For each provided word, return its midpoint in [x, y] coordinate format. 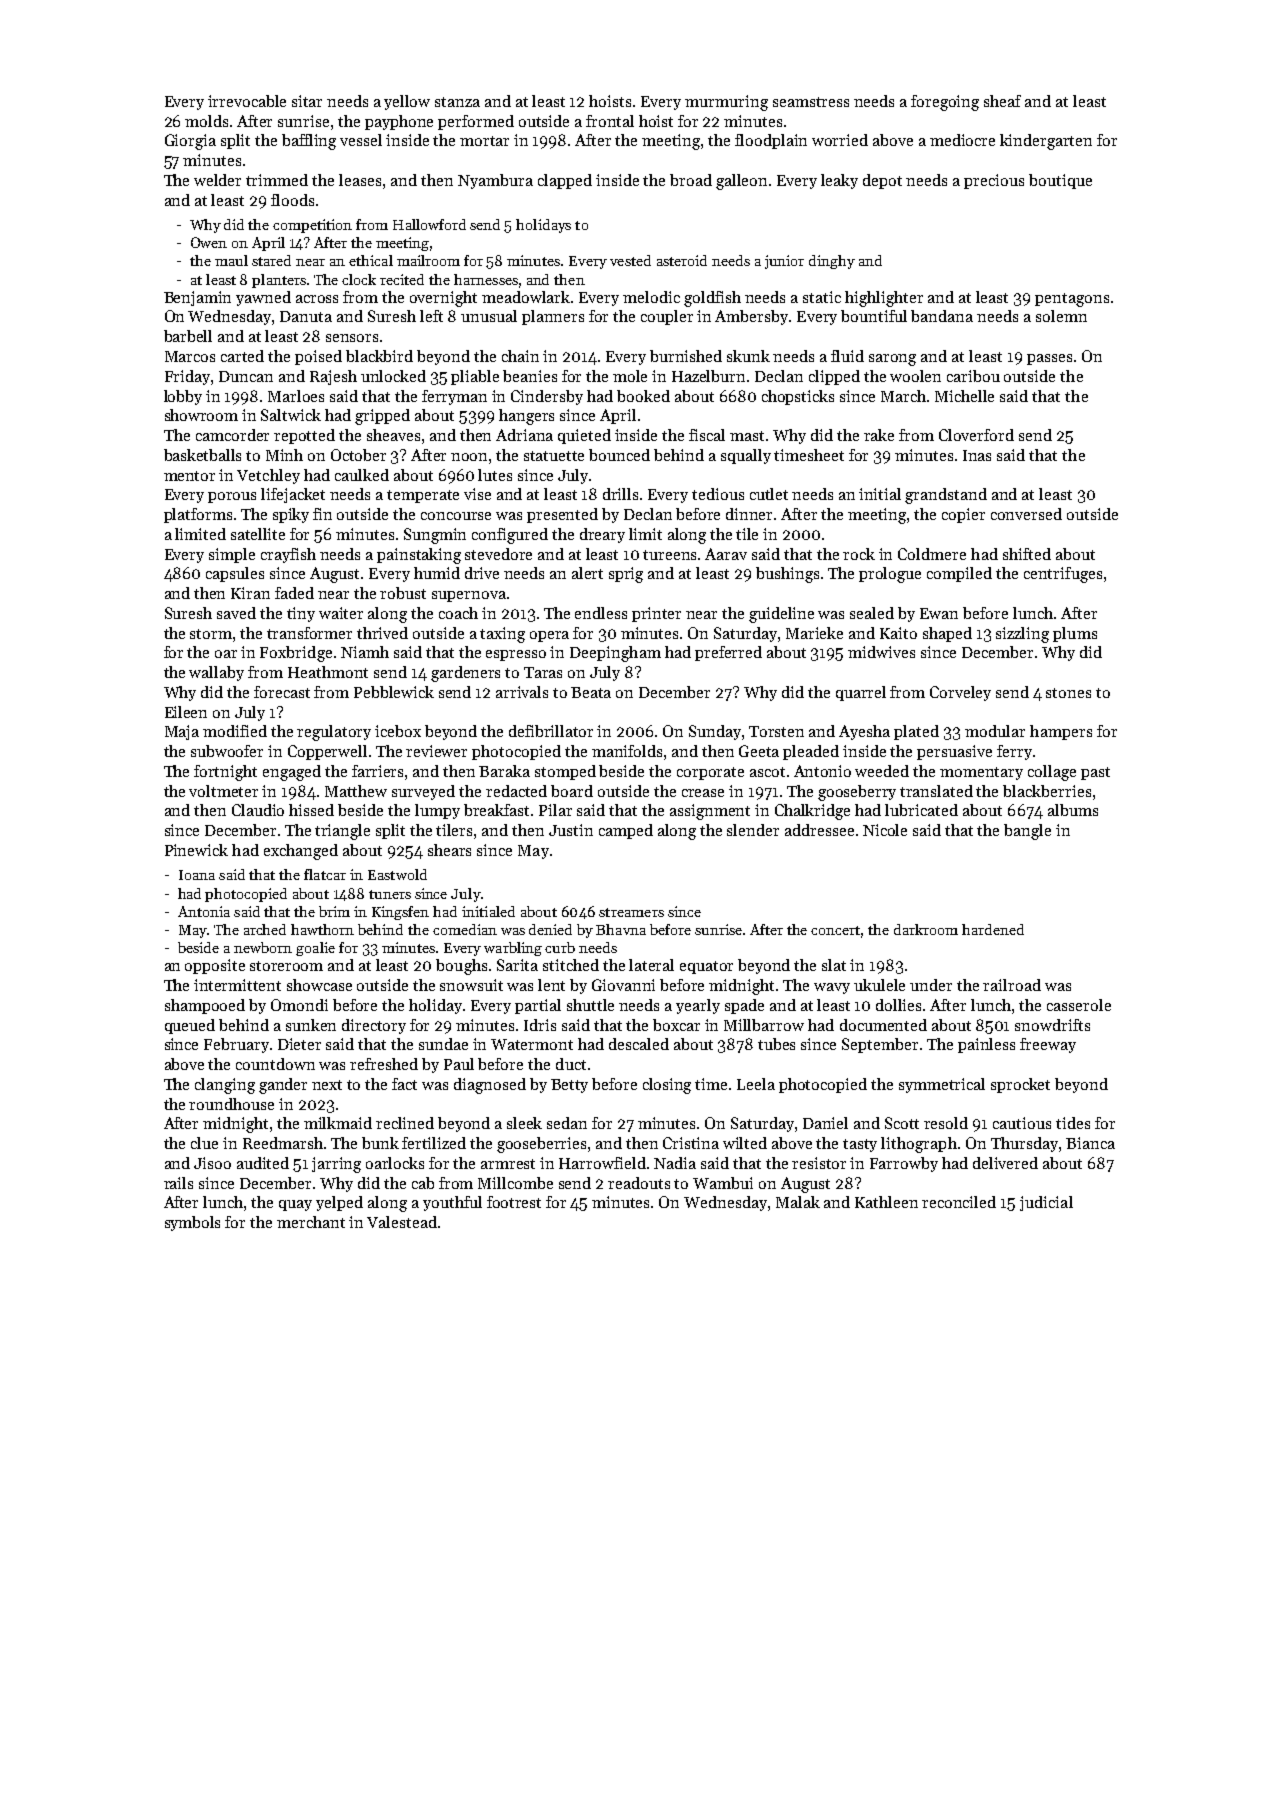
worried [840, 140]
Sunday [715, 732]
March [903, 396]
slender [753, 830]
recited [402, 279]
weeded [882, 771]
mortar [484, 141]
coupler [667, 317]
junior [784, 262]
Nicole [885, 830]
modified [235, 731]
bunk [380, 1143]
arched [265, 929]
